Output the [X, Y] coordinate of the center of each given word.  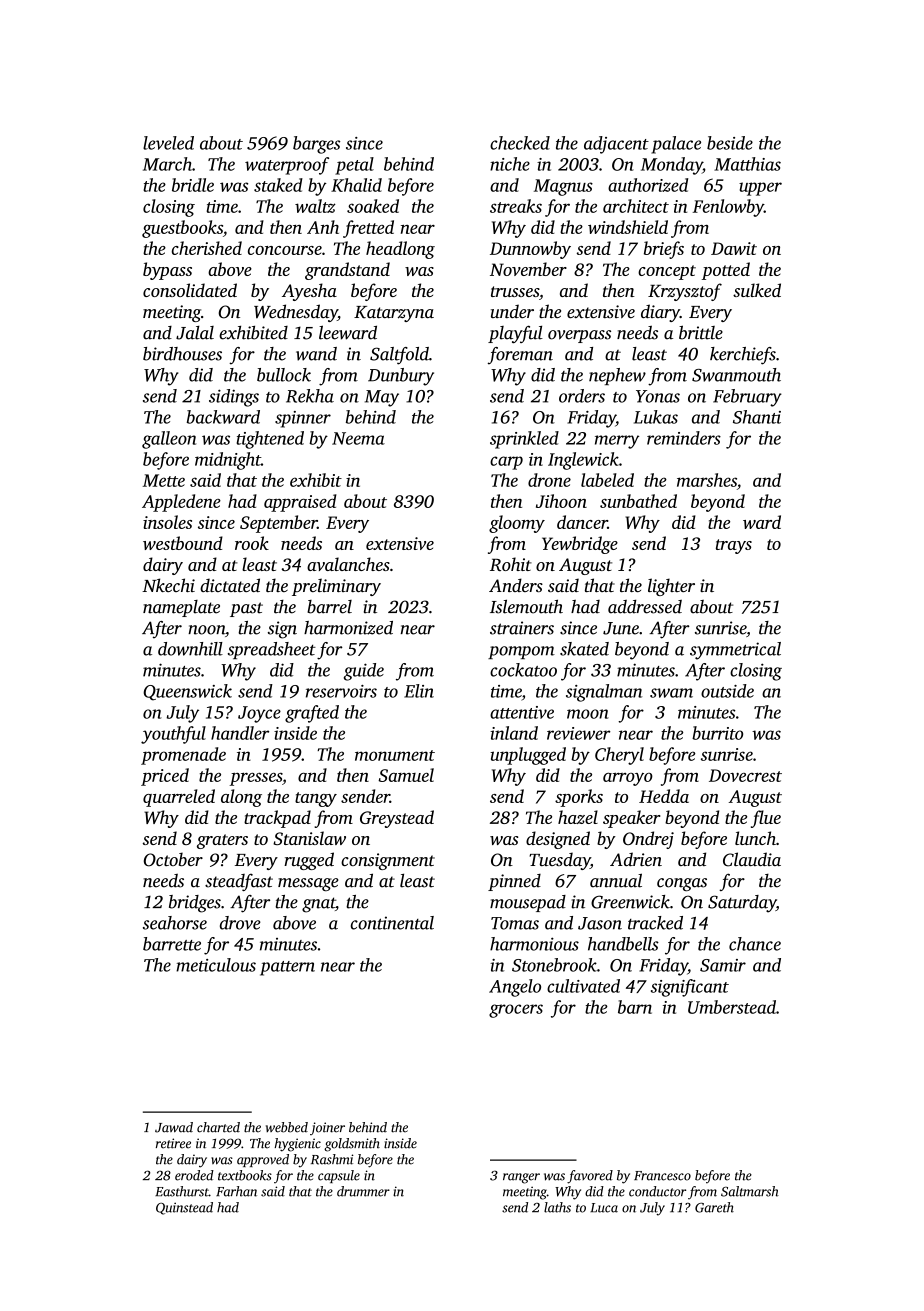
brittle [701, 332]
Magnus [563, 187]
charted [218, 1127]
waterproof [287, 166]
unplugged [528, 756]
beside [730, 143]
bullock [284, 375]
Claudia [752, 859]
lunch [755, 838]
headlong [400, 250]
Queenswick [187, 692]
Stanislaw [309, 838]
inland [514, 733]
